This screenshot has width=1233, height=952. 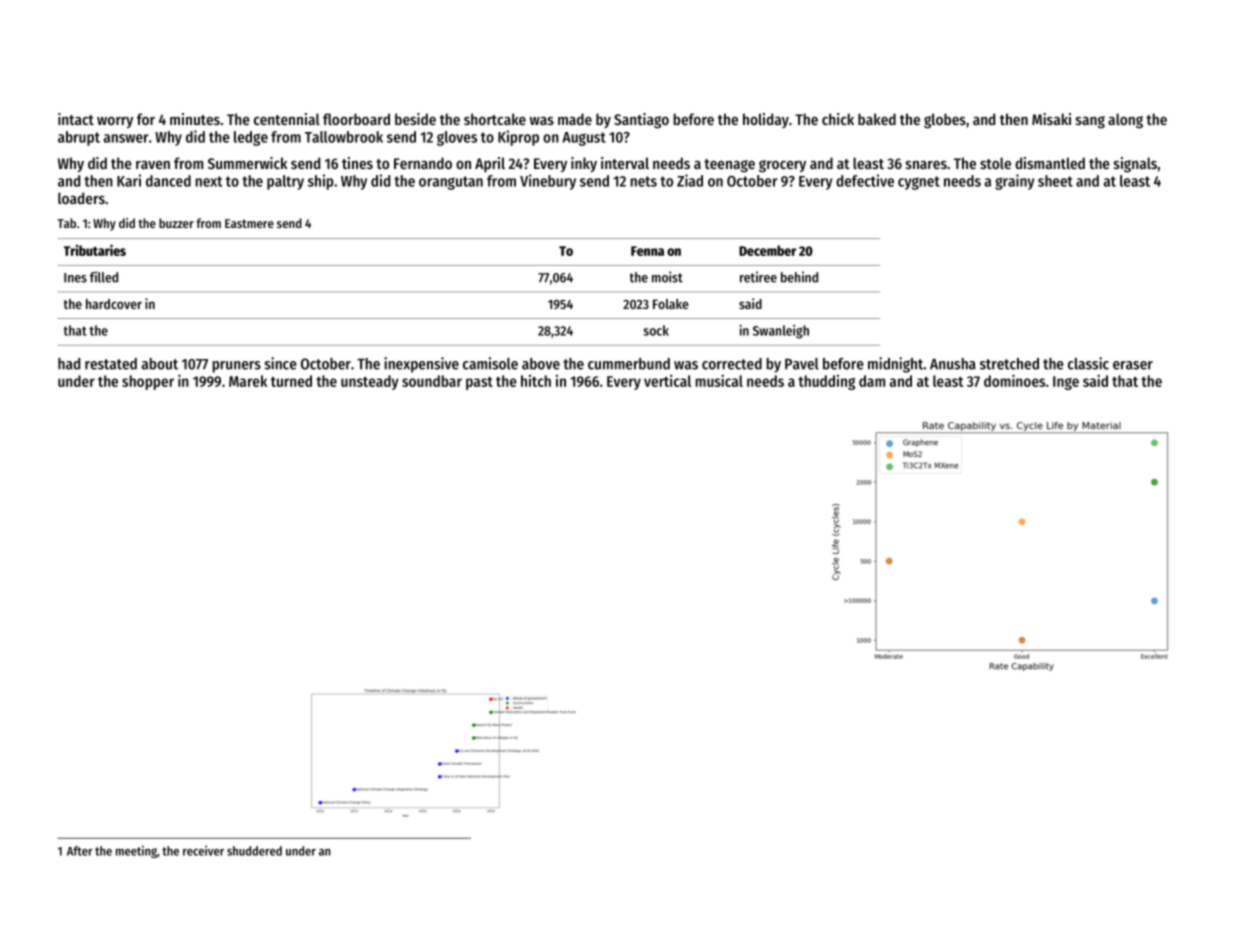 What do you see at coordinates (136, 852) in the screenshot?
I see `meeting` at bounding box center [136, 852].
